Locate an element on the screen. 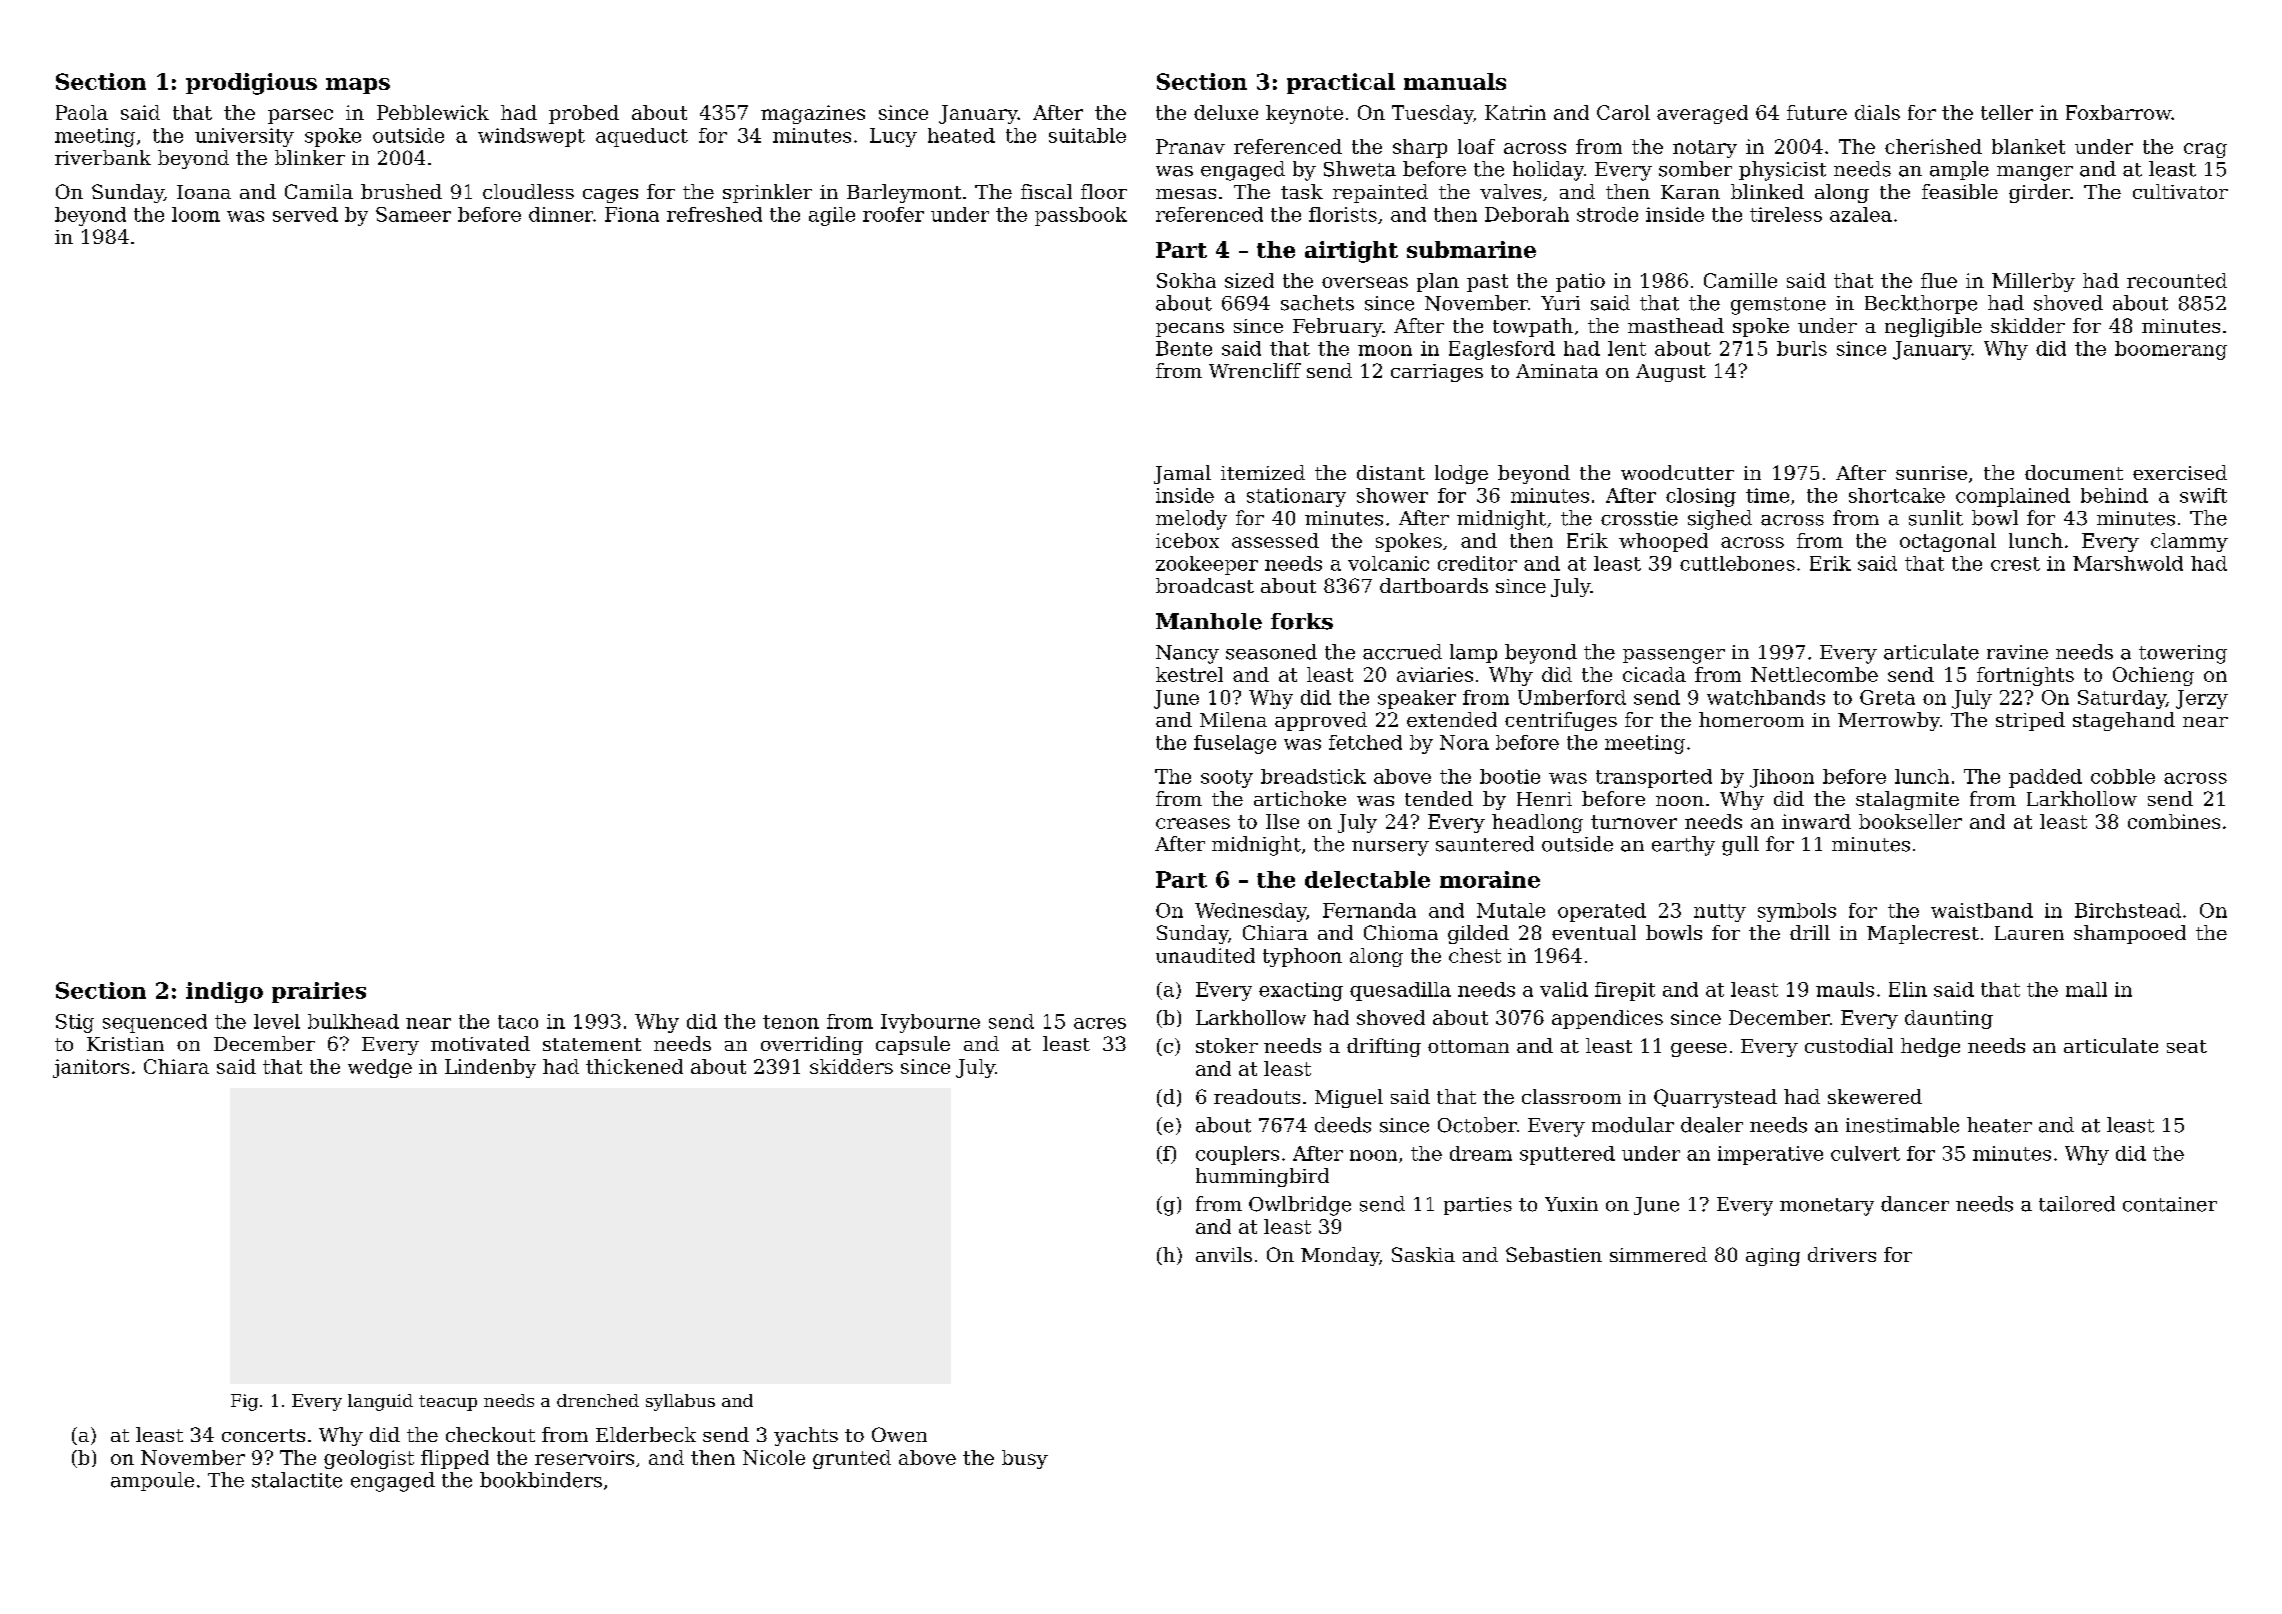  practical is located at coordinates (1341, 83).
